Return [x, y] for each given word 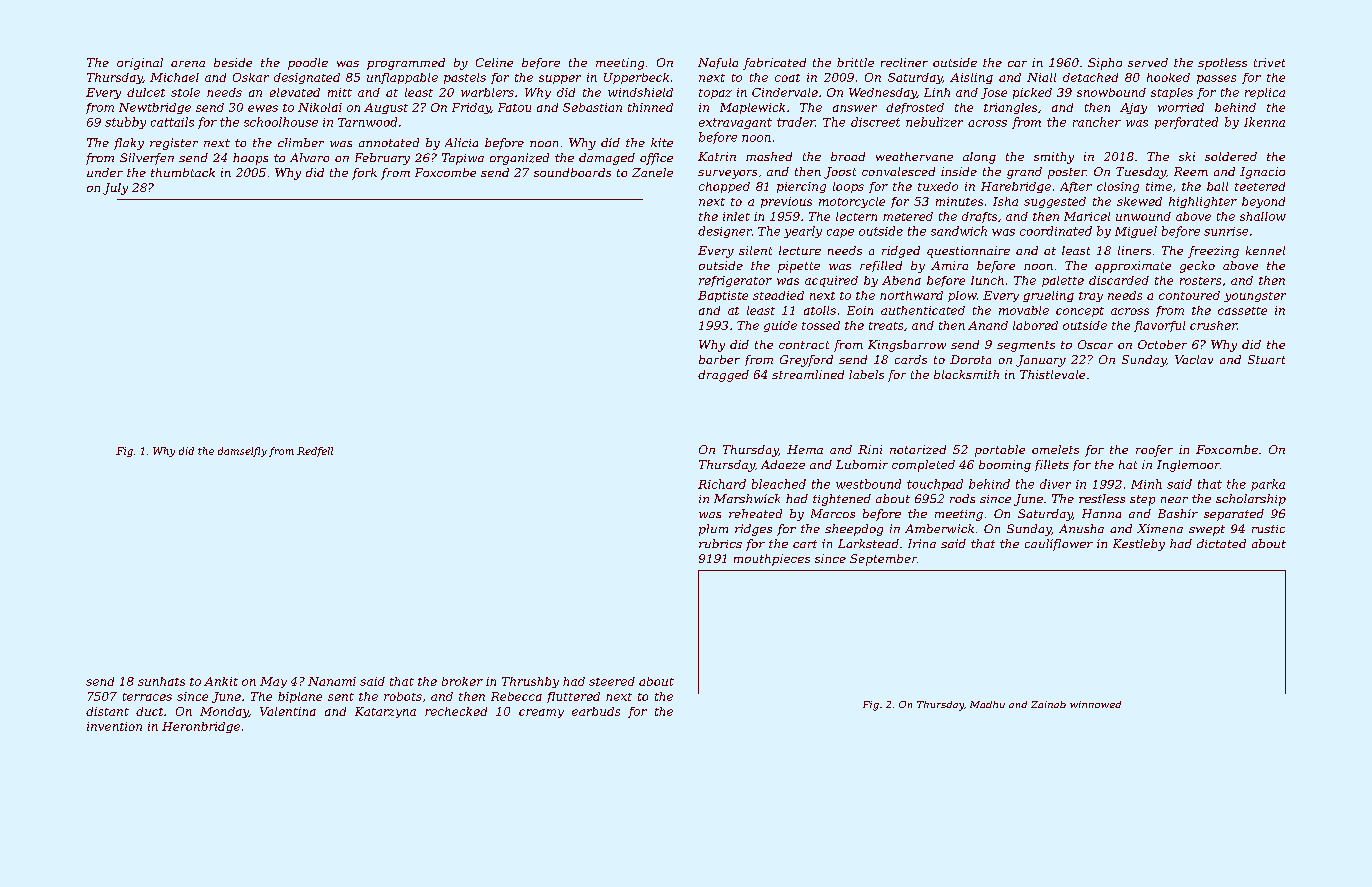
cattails [172, 122]
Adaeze [783, 464]
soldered [1231, 156]
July [115, 189]
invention [114, 726]
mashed [769, 156]
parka [1268, 485]
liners [1134, 250]
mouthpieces [772, 560]
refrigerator [735, 281]
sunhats [161, 681]
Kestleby [1139, 545]
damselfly [242, 452]
